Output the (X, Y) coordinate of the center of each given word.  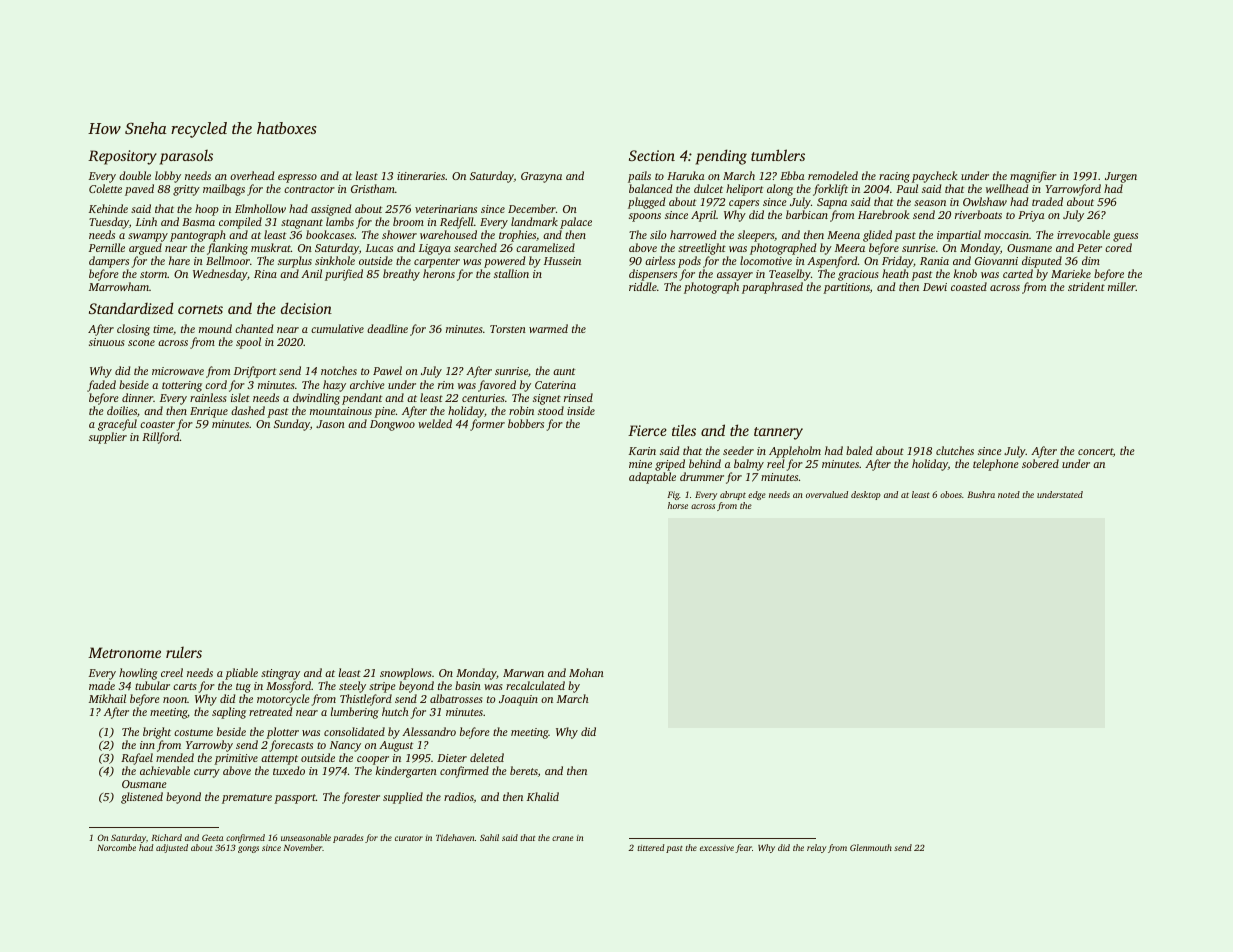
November (303, 847)
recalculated (535, 685)
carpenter (437, 263)
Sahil (489, 837)
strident (1086, 286)
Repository (122, 157)
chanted (254, 328)
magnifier (1033, 177)
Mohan (586, 672)
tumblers (778, 155)
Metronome (124, 652)
